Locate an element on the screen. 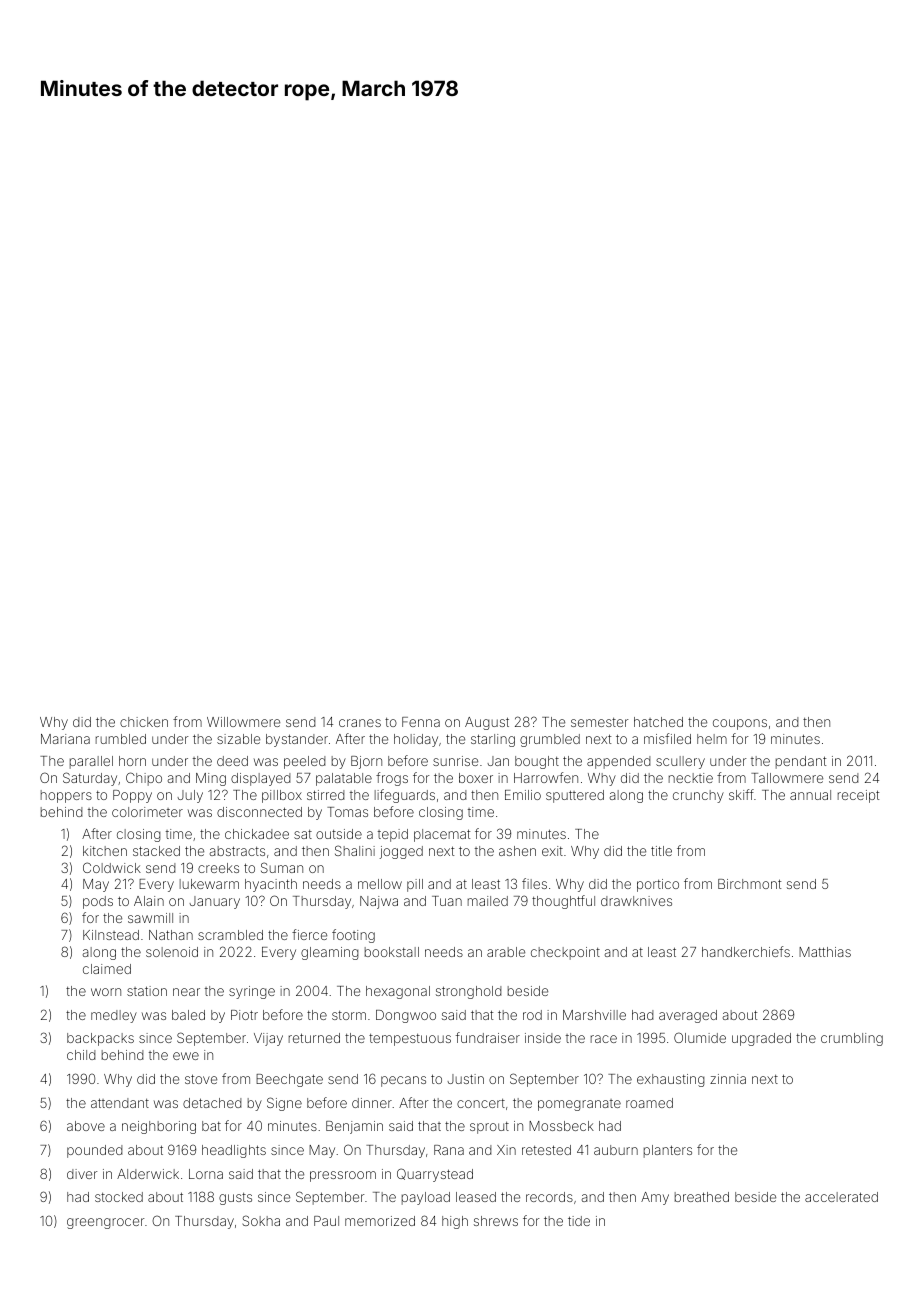 The height and width of the screenshot is (1308, 924). Tallowmere is located at coordinates (787, 778).
